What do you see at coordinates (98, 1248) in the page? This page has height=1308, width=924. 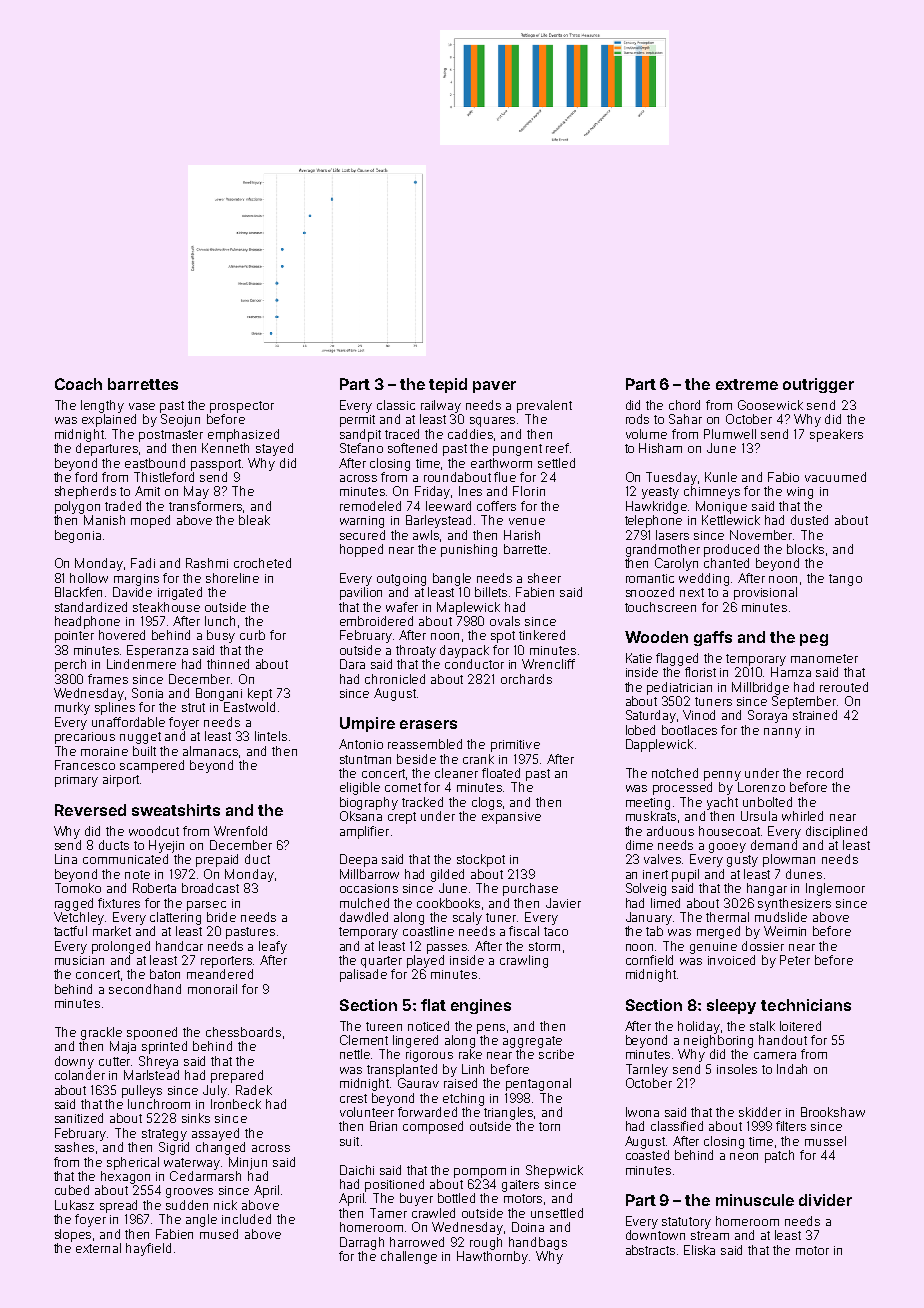 I see `external` at bounding box center [98, 1248].
